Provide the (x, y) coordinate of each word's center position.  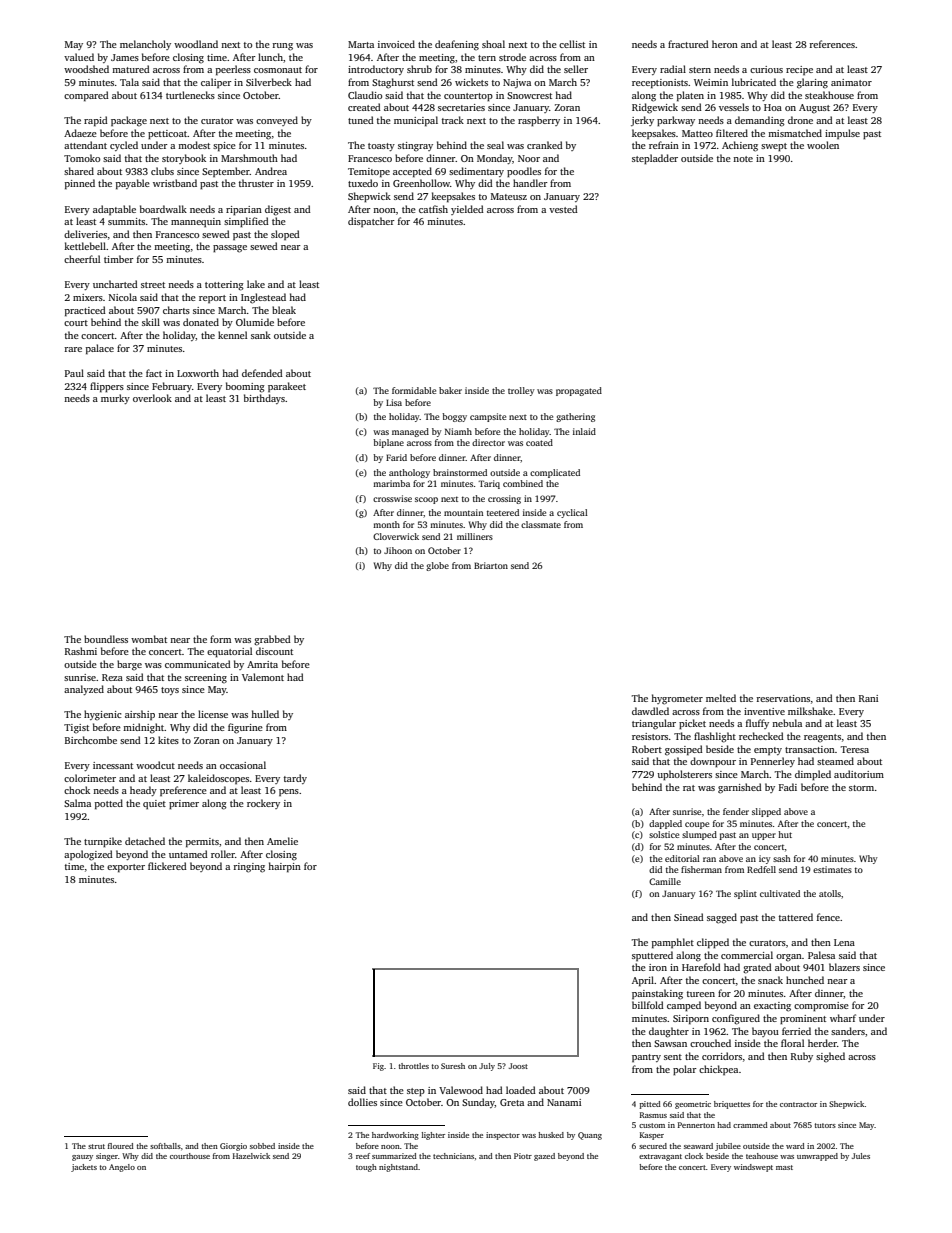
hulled (265, 714)
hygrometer (677, 699)
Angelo (122, 1168)
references (832, 44)
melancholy (145, 45)
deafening (457, 45)
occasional (243, 765)
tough (366, 1168)
